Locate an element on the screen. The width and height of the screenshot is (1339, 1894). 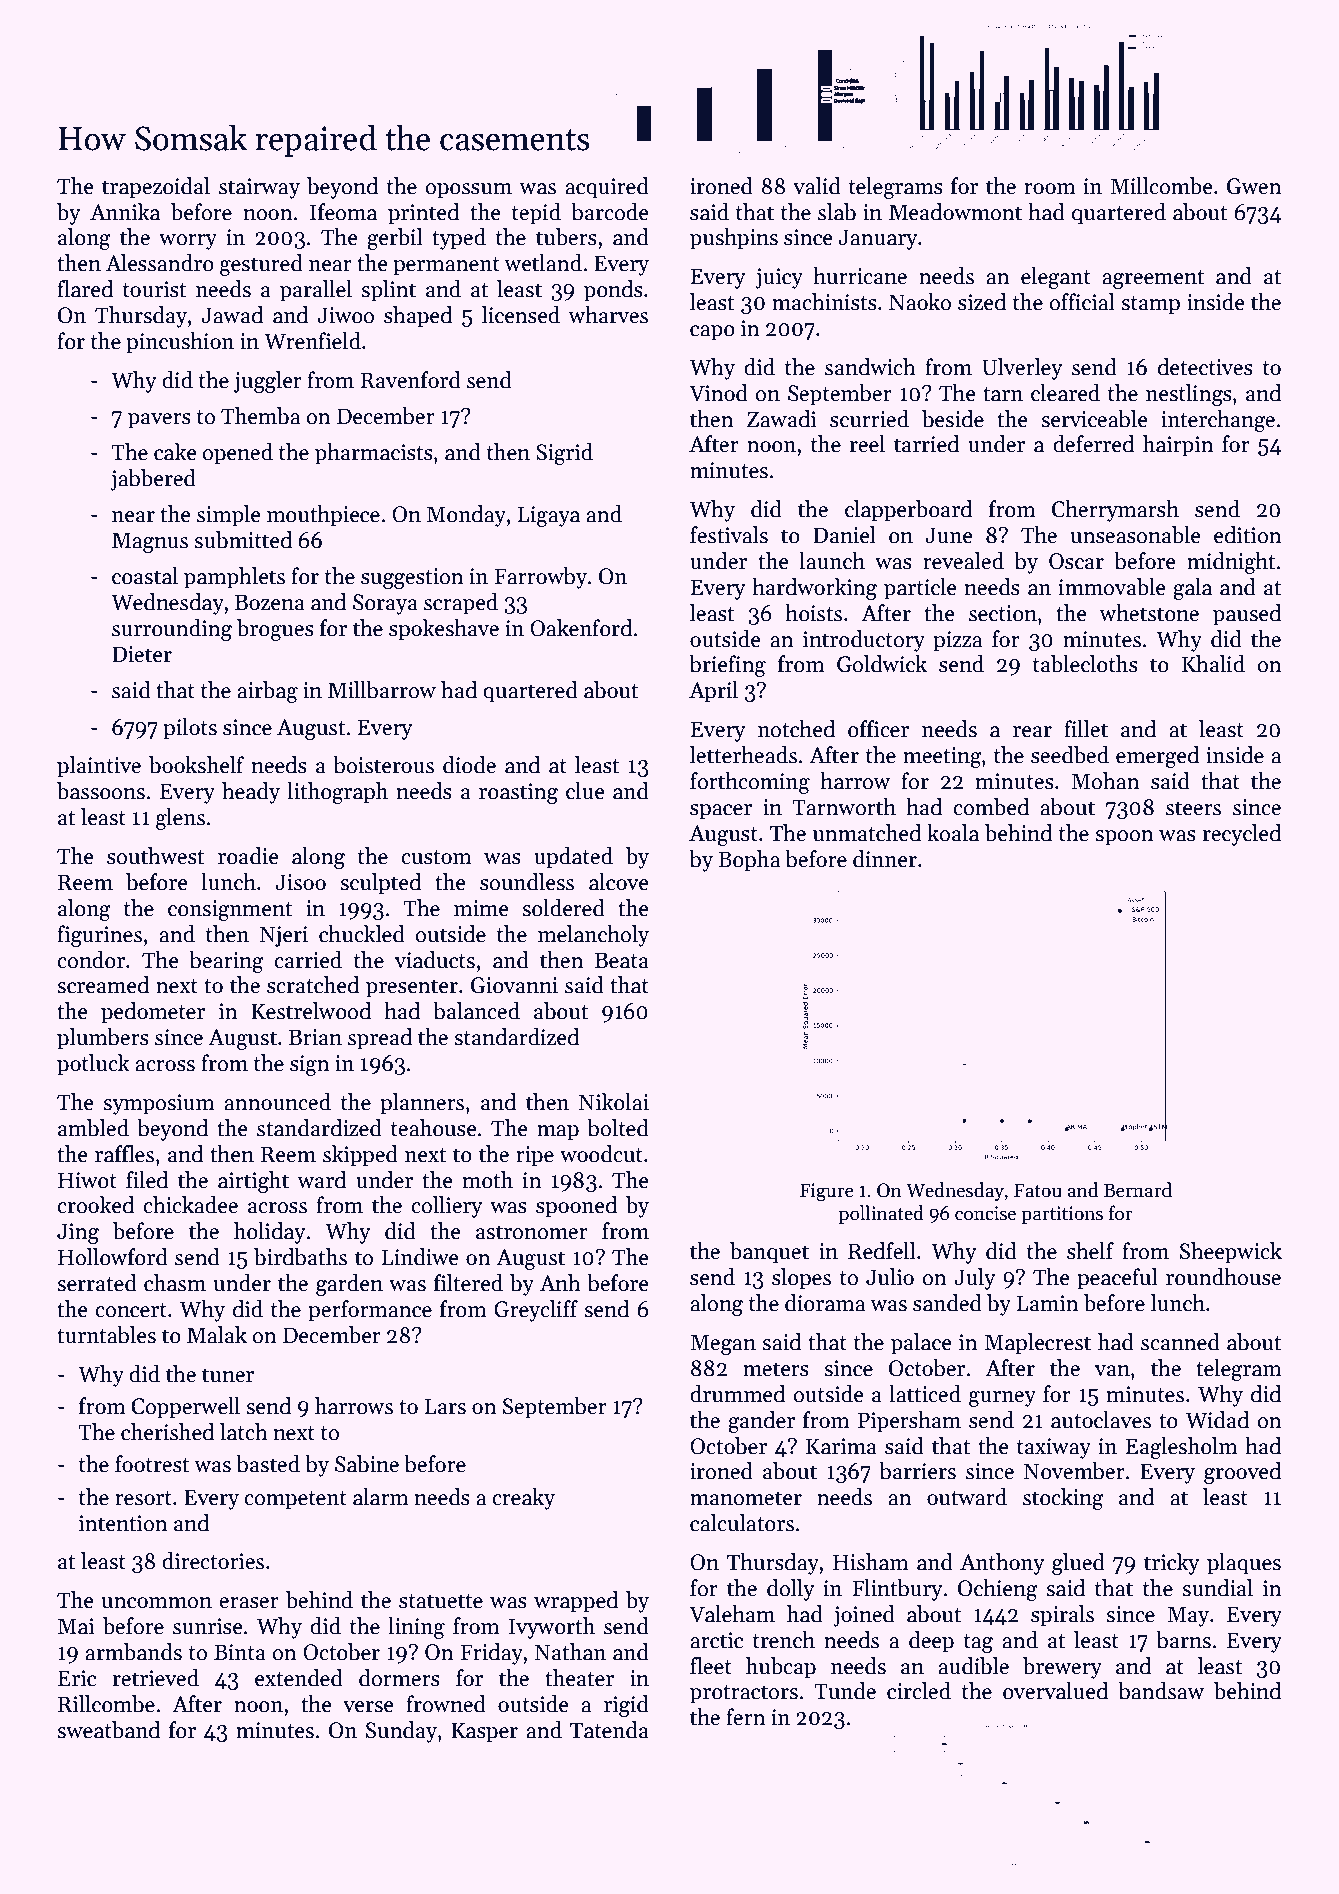
tepid is located at coordinates (536, 214).
